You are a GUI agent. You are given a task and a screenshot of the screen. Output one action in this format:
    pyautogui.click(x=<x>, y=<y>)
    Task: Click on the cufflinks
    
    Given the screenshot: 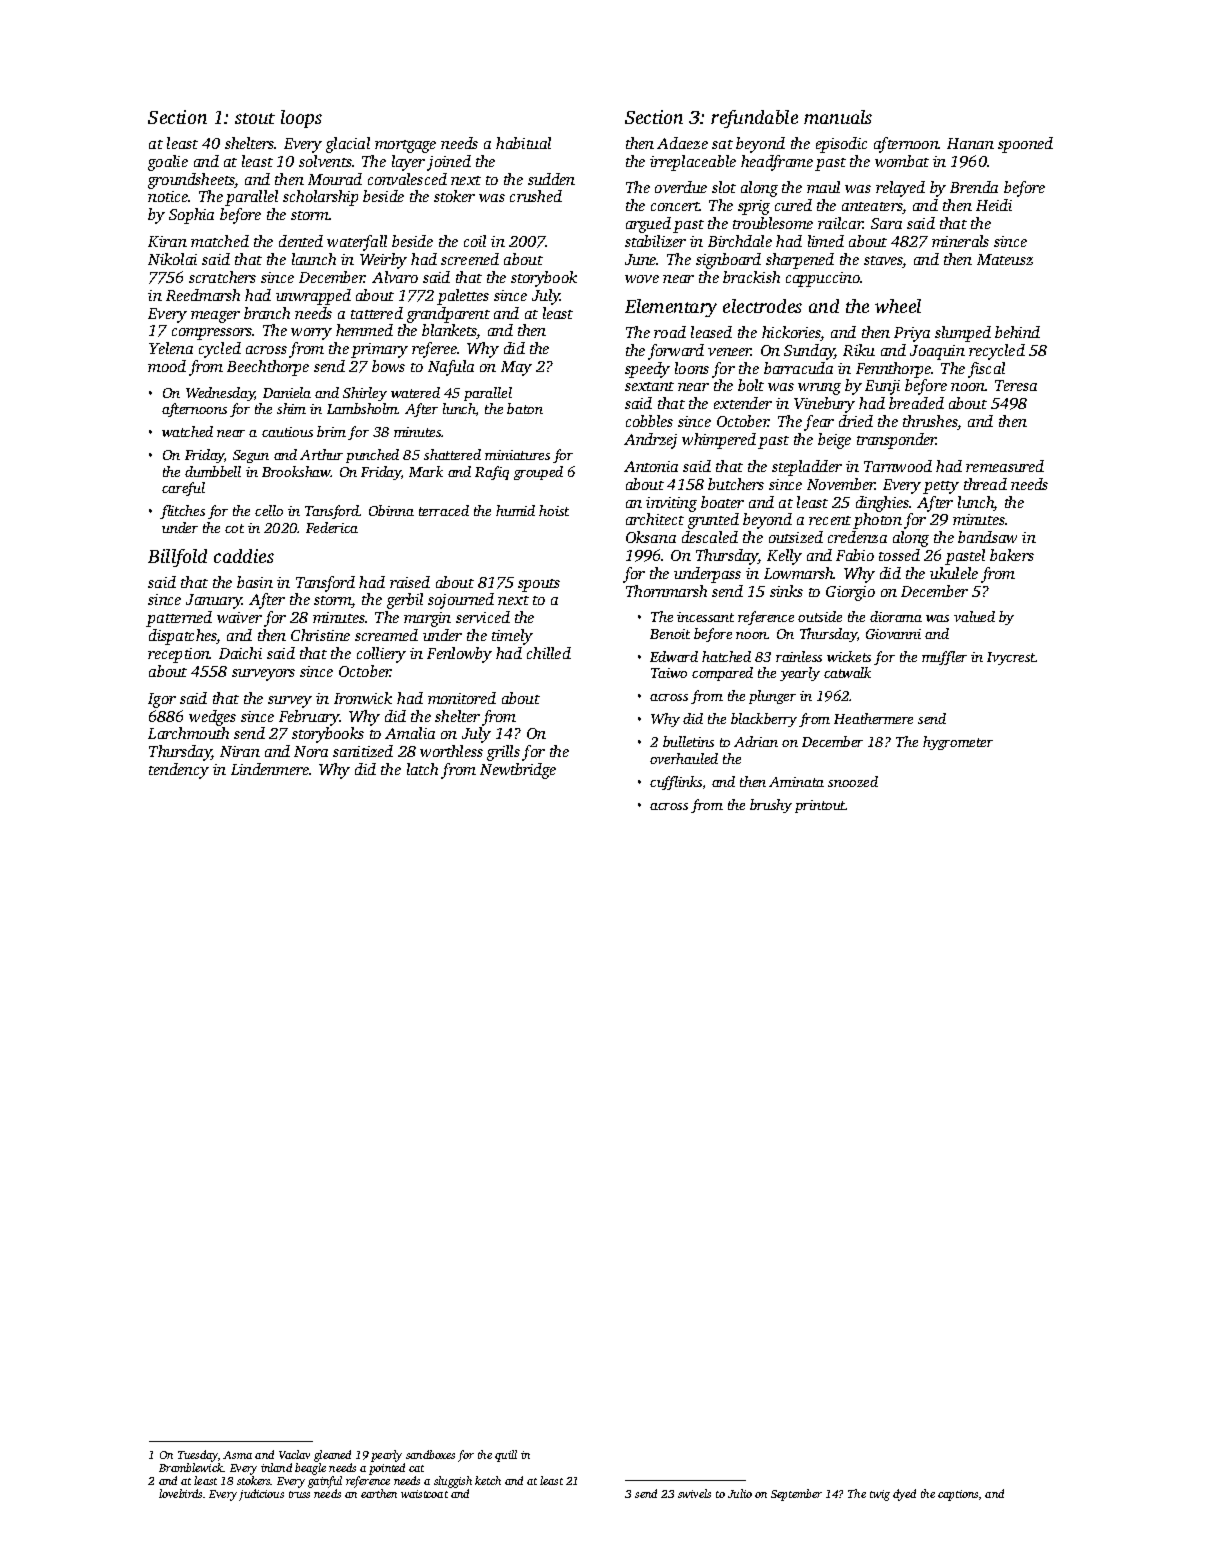 What is the action you would take?
    pyautogui.click(x=676, y=783)
